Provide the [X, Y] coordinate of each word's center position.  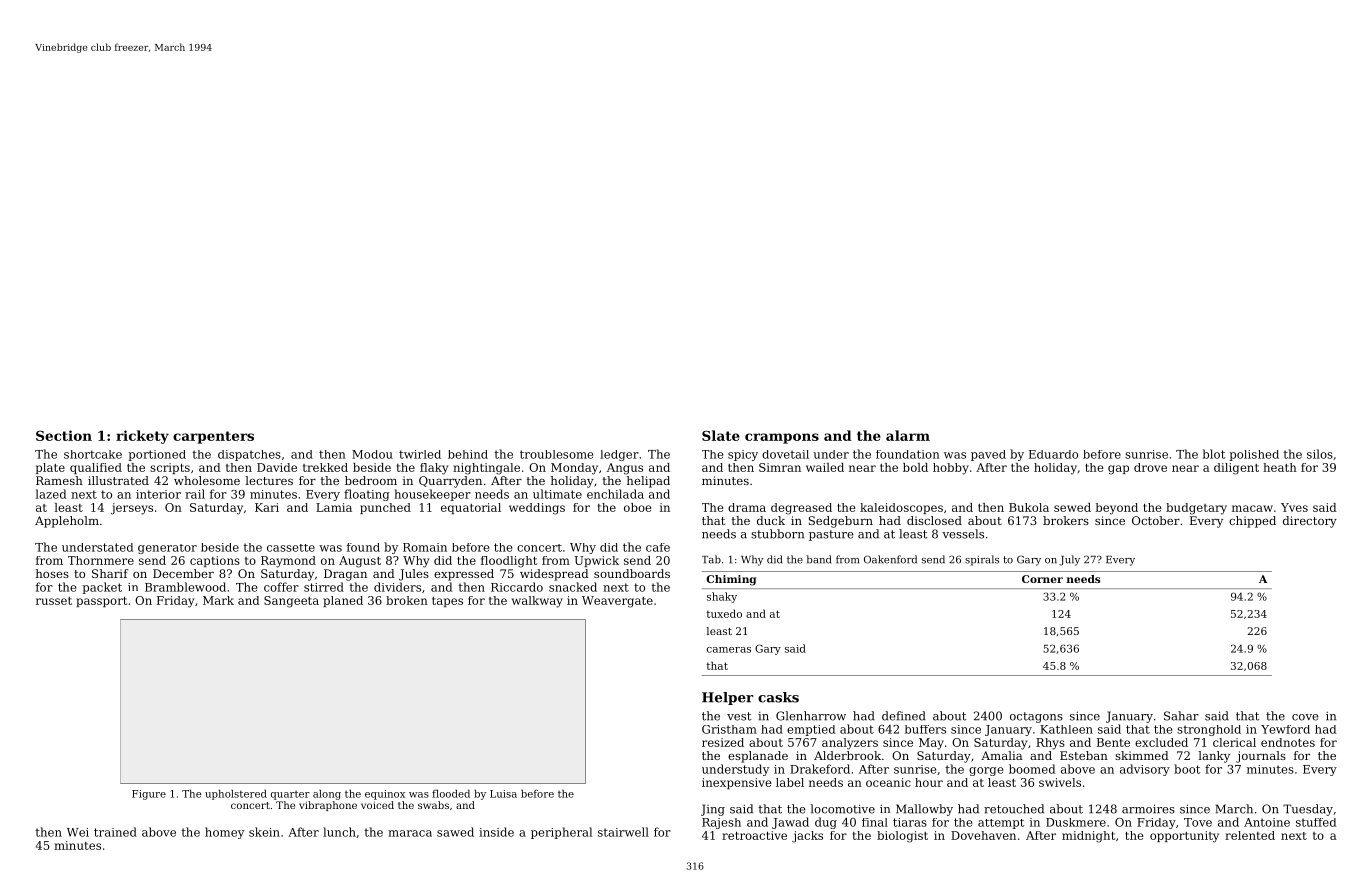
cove [1305, 717]
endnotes [1288, 742]
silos [1320, 454]
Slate [721, 435]
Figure [149, 795]
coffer [281, 587]
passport [101, 602]
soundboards [632, 573]
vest [739, 716]
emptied [811, 730]
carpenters [213, 437]
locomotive [843, 809]
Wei [78, 832]
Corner [1042, 579]
